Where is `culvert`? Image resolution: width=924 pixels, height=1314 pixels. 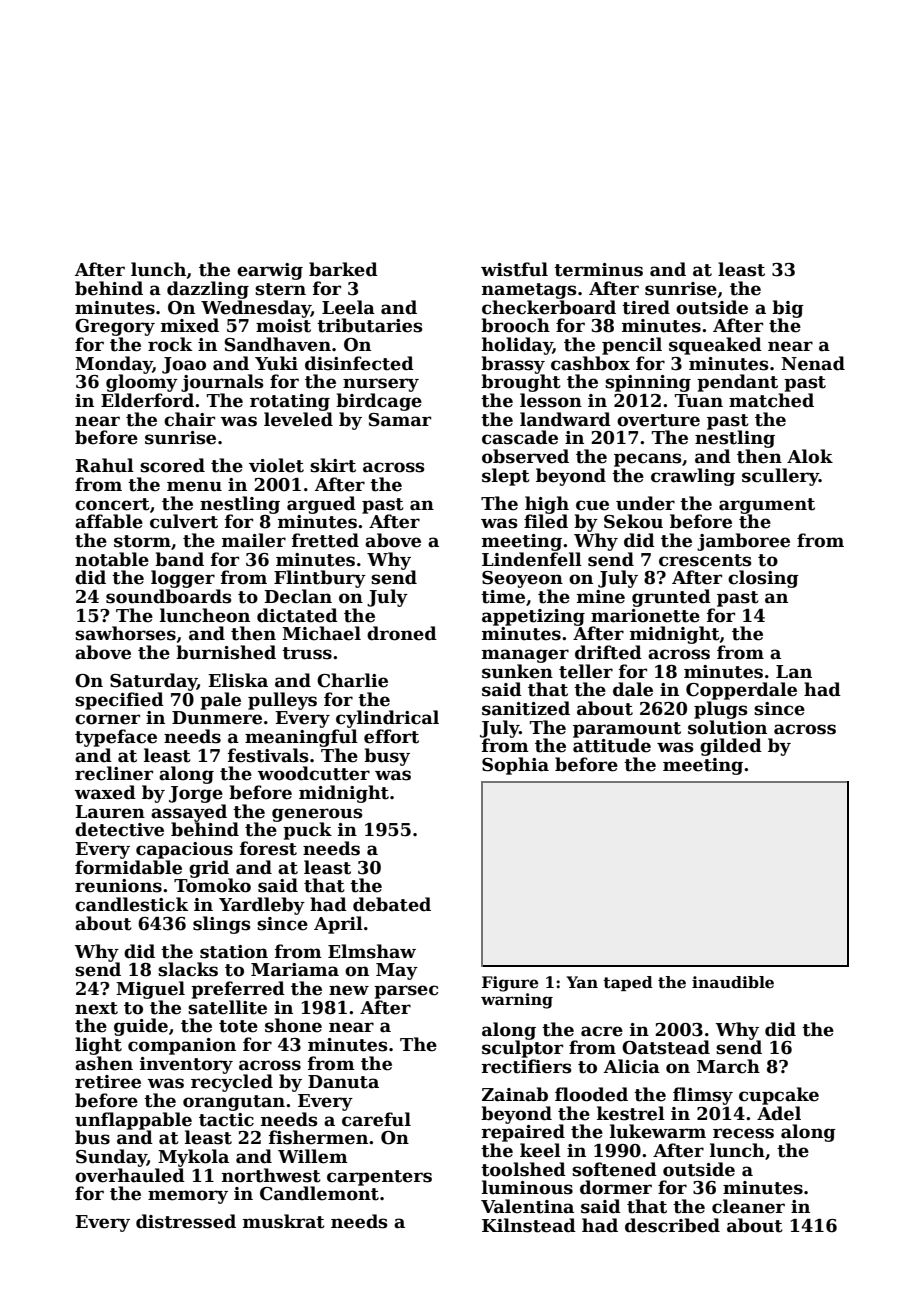 culvert is located at coordinates (184, 521).
